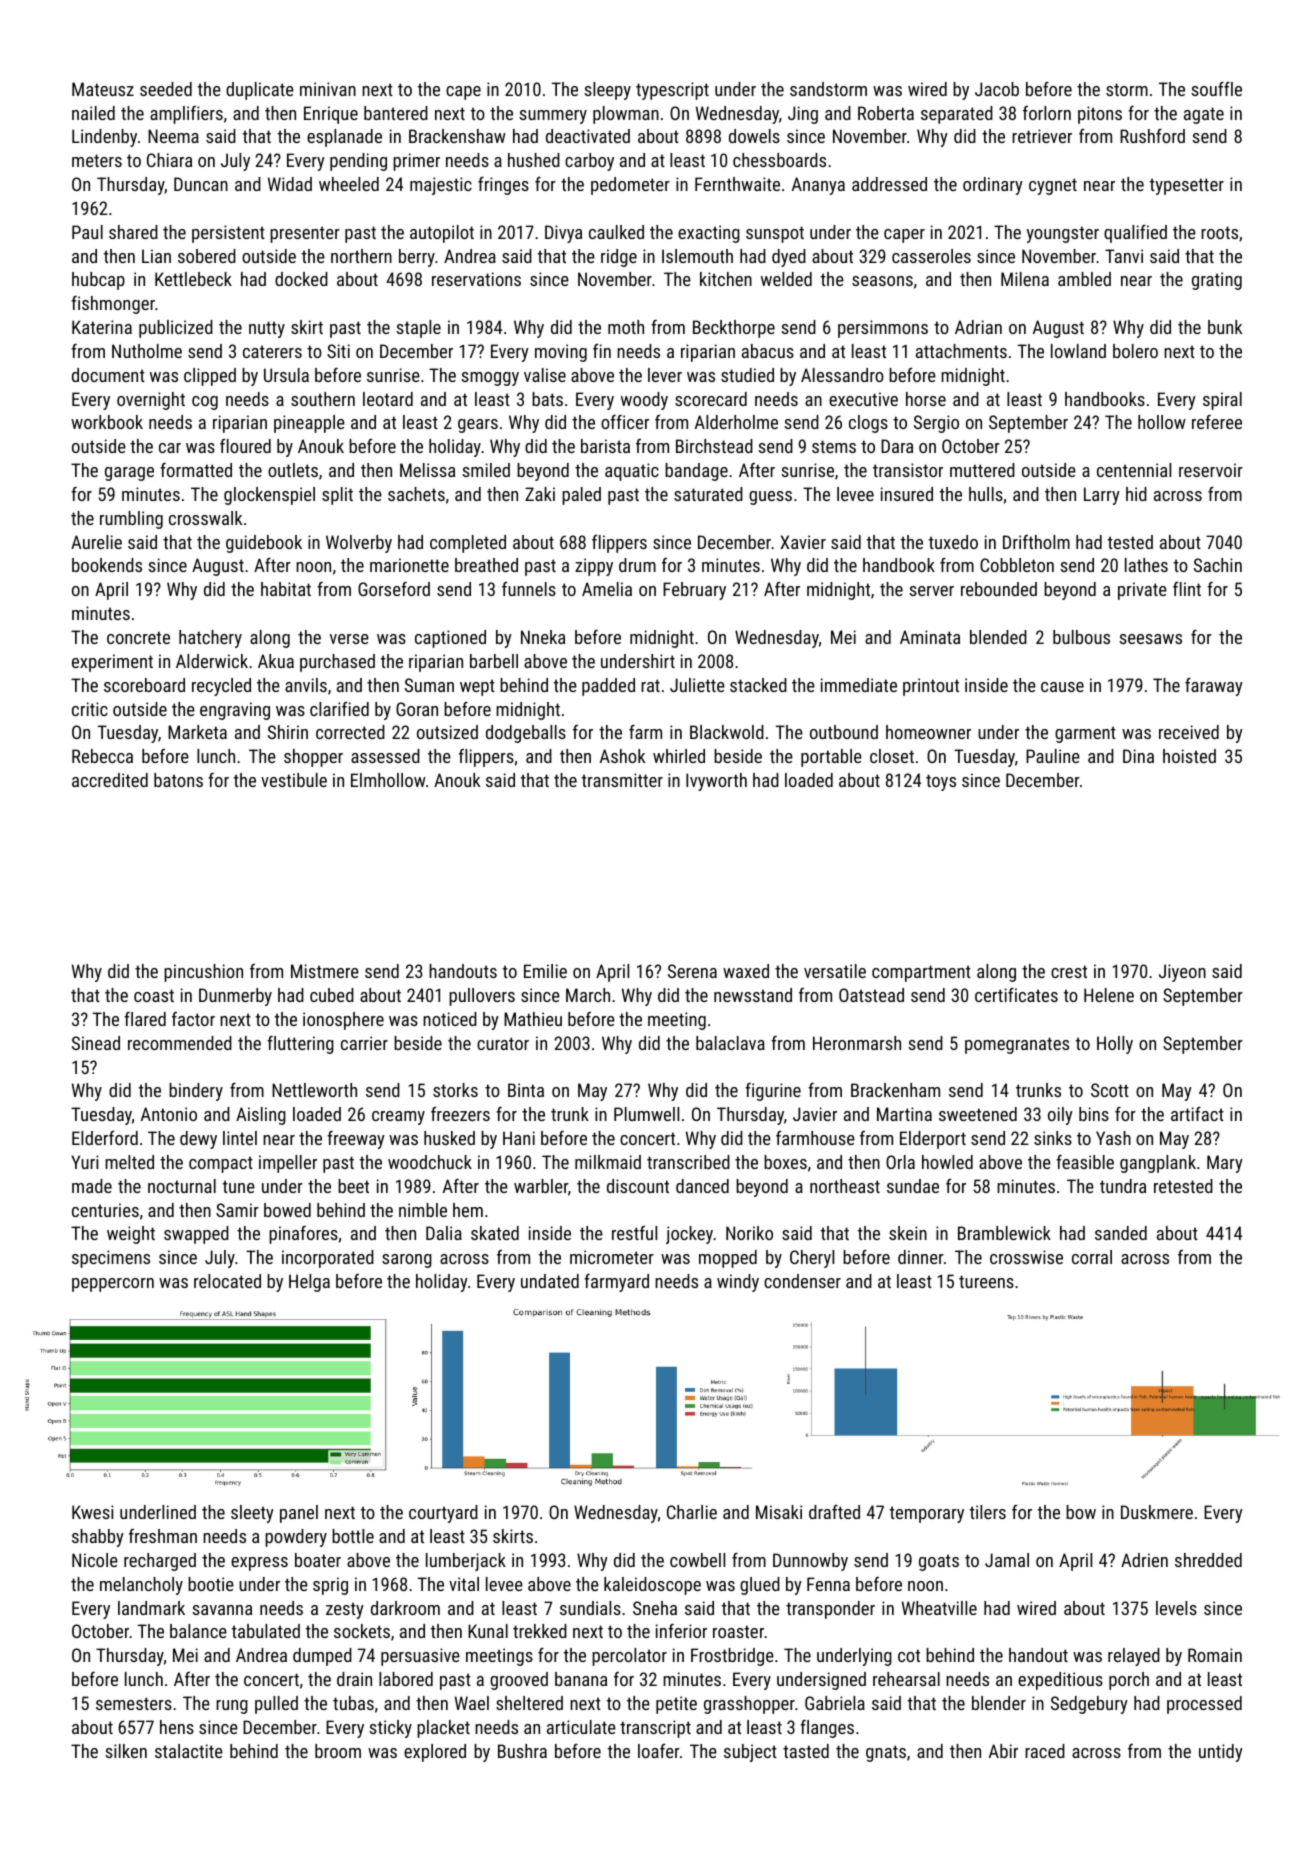 The width and height of the screenshot is (1314, 1859). I want to click on sanded, so click(1121, 1233).
